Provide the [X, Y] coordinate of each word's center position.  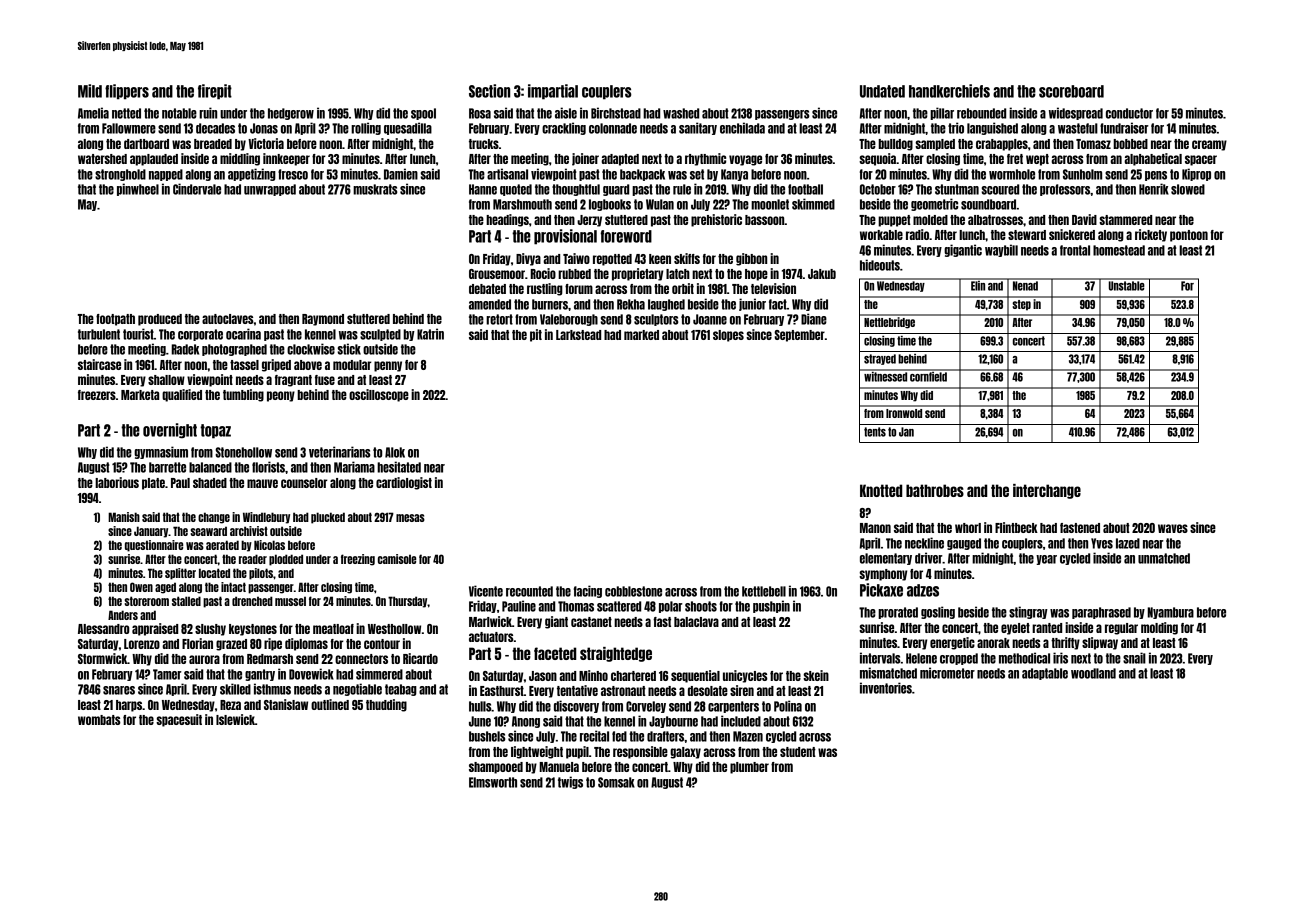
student [798, 752]
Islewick [235, 719]
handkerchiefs [949, 91]
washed [681, 113]
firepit [215, 92]
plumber [749, 768]
